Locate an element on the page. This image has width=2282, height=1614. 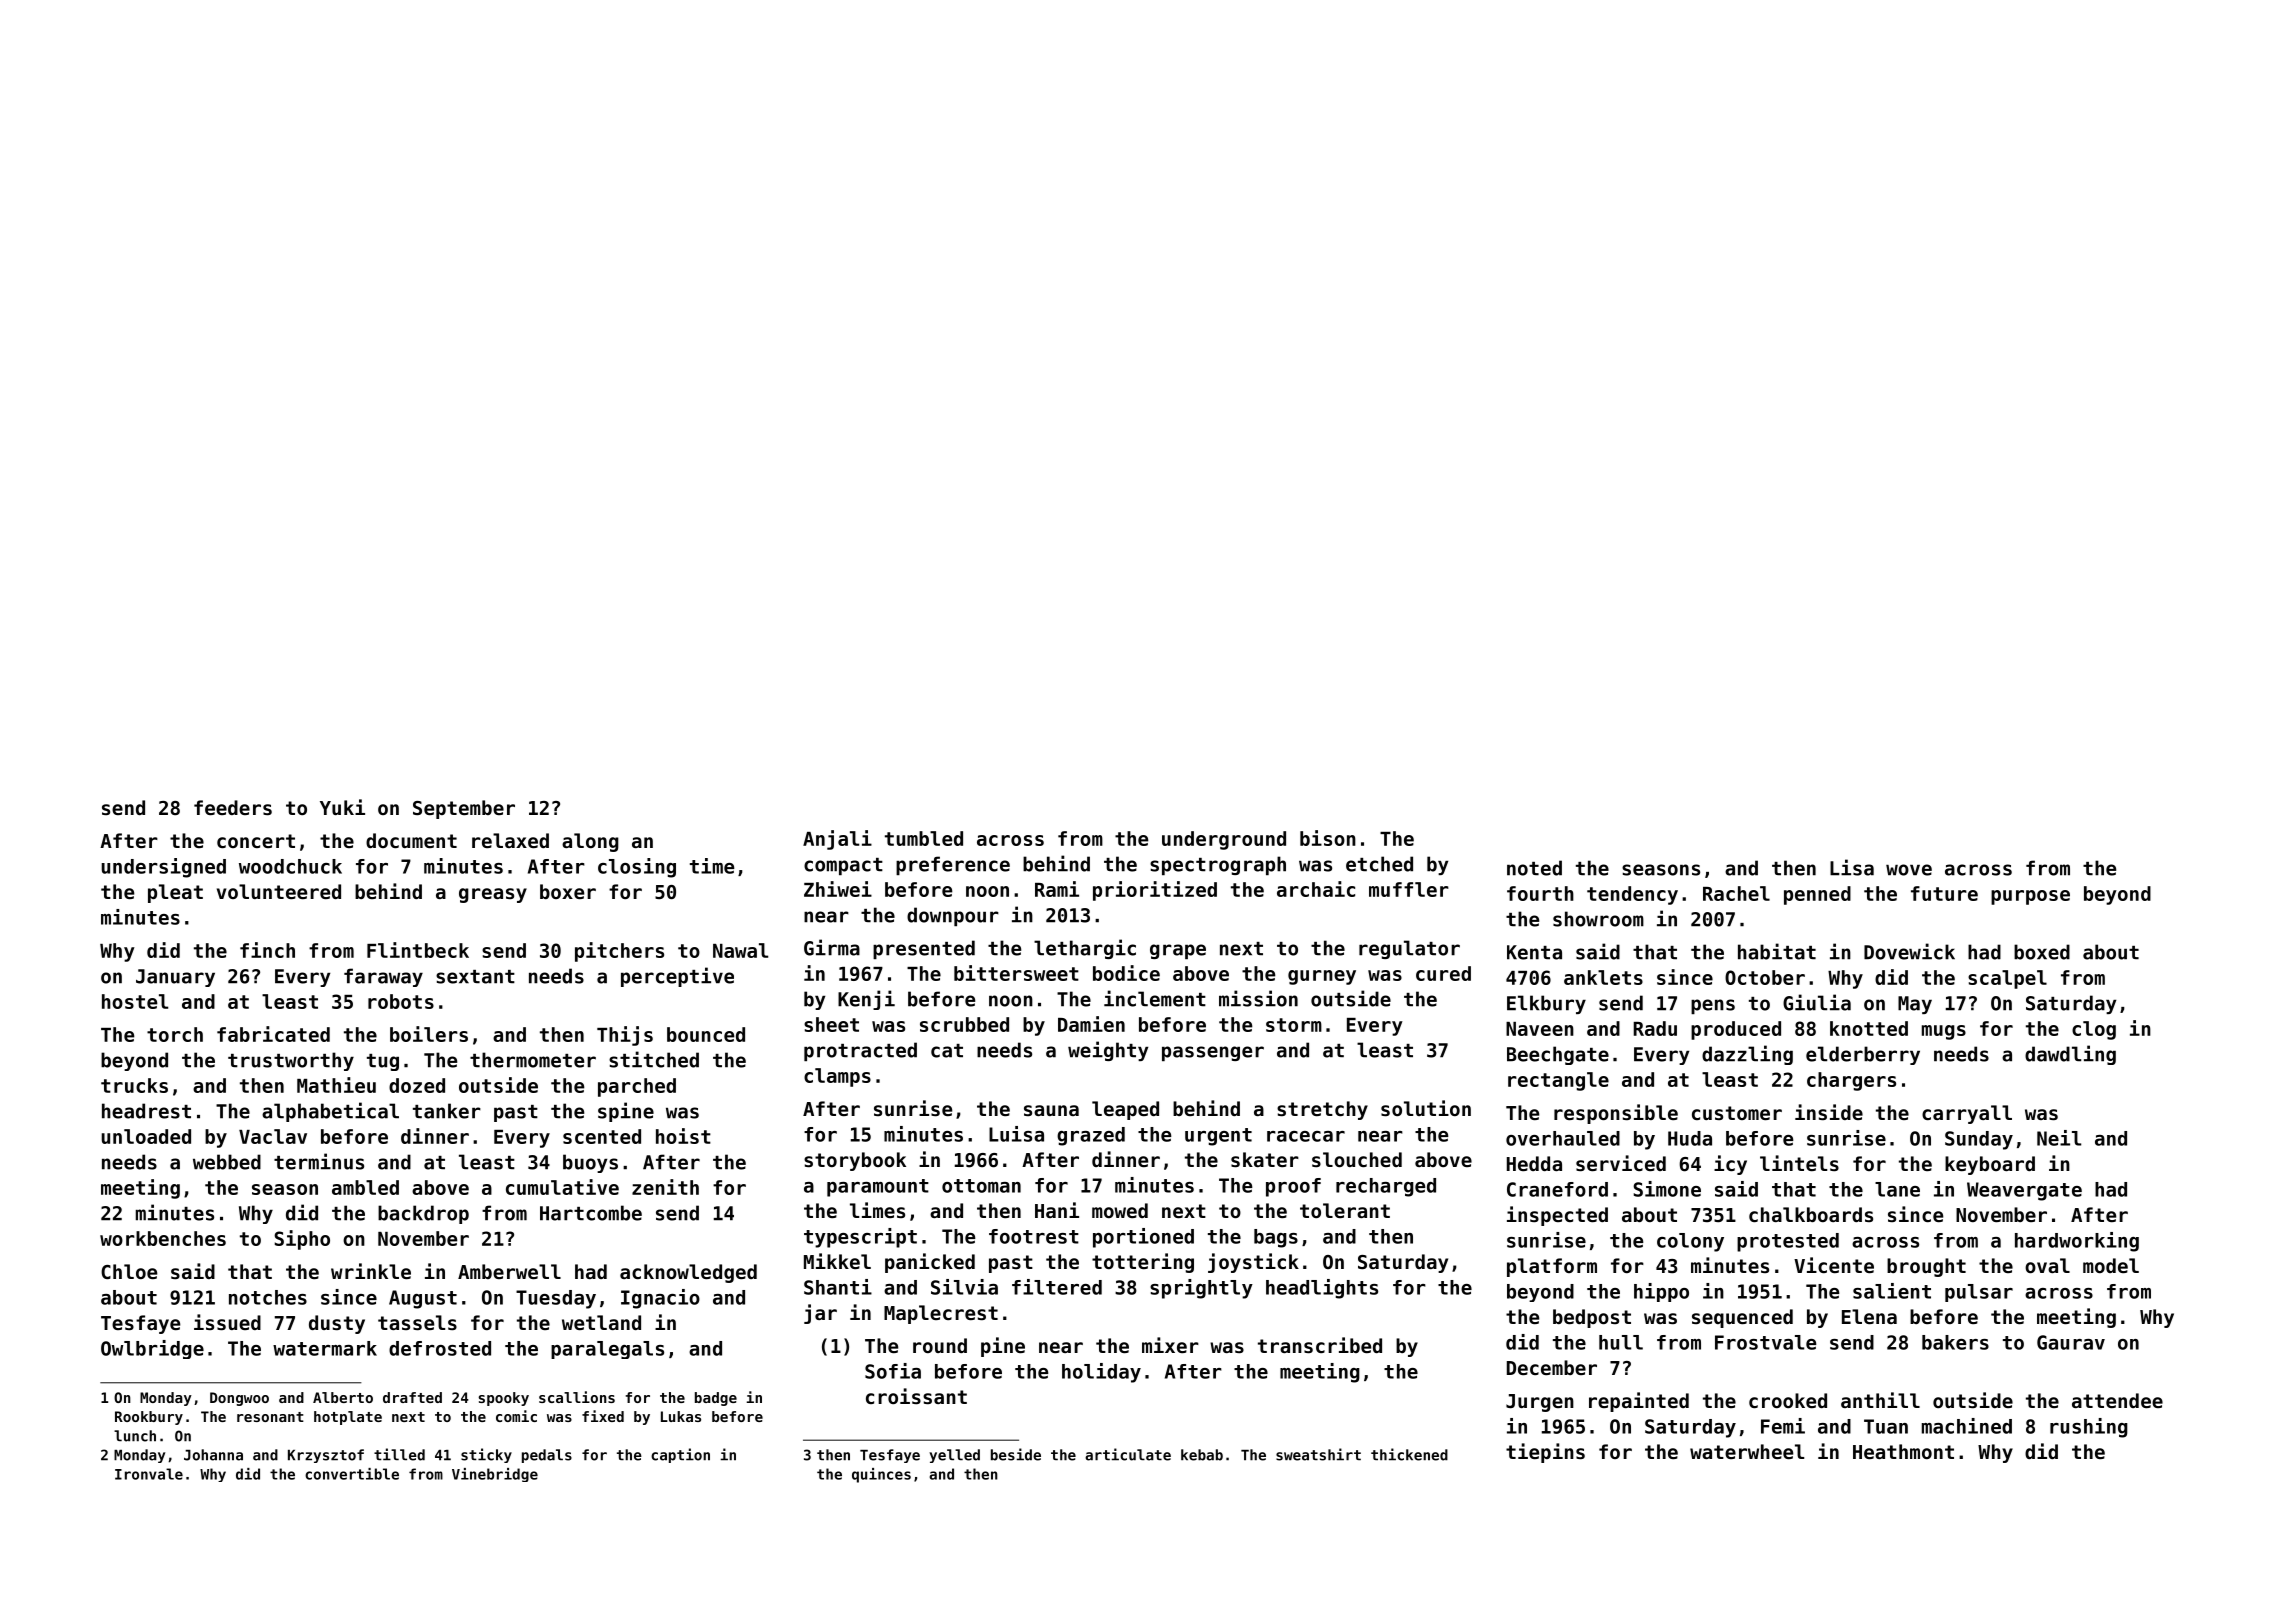
Yuki is located at coordinates (342, 807).
